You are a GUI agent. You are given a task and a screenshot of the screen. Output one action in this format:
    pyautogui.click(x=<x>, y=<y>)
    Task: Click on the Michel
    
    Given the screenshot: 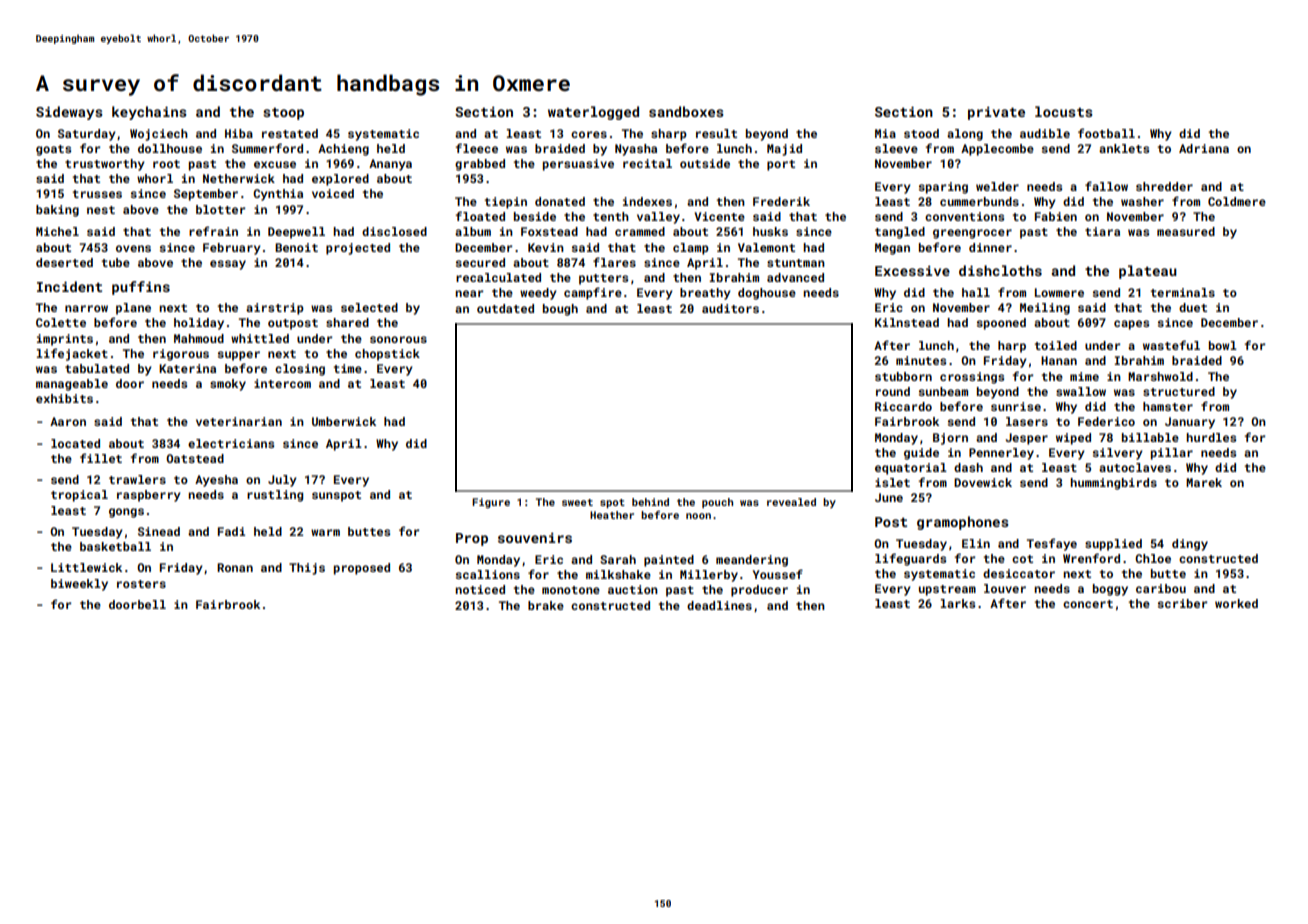 What is the action you would take?
    pyautogui.click(x=57, y=231)
